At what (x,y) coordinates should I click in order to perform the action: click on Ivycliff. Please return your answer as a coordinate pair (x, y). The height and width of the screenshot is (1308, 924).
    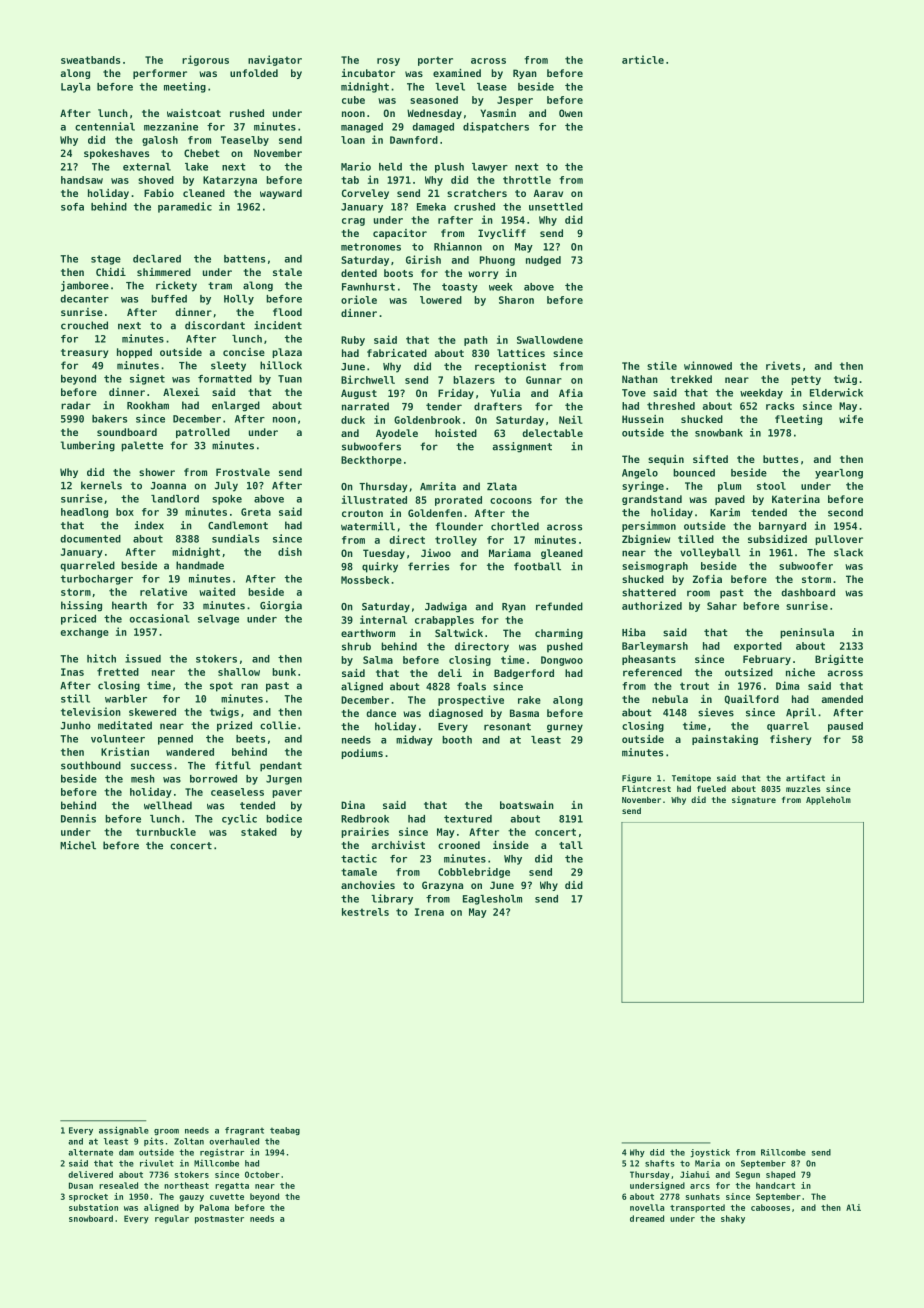
    Looking at the image, I should click on (502, 234).
